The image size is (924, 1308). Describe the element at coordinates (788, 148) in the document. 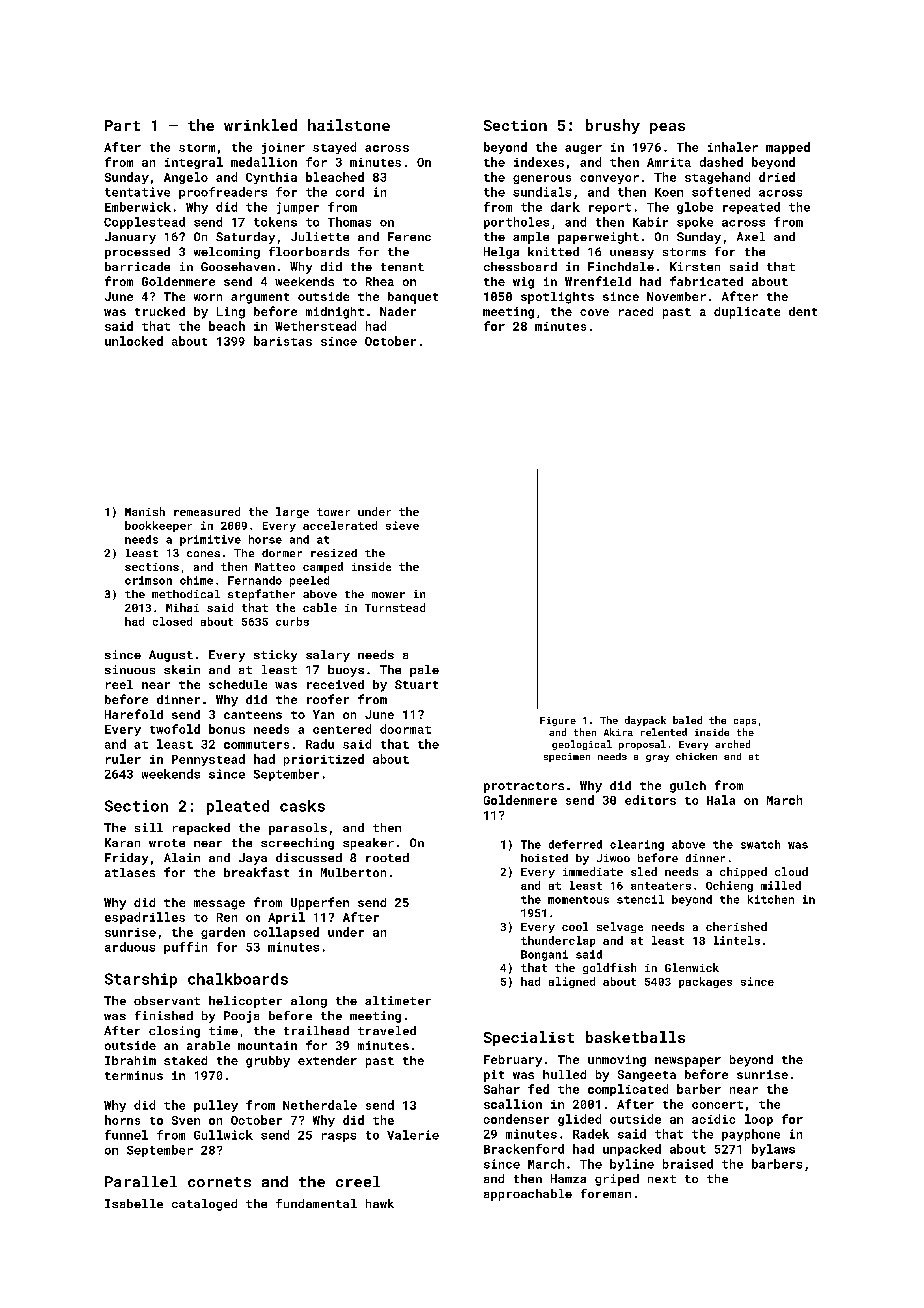

I see `mapped` at that location.
